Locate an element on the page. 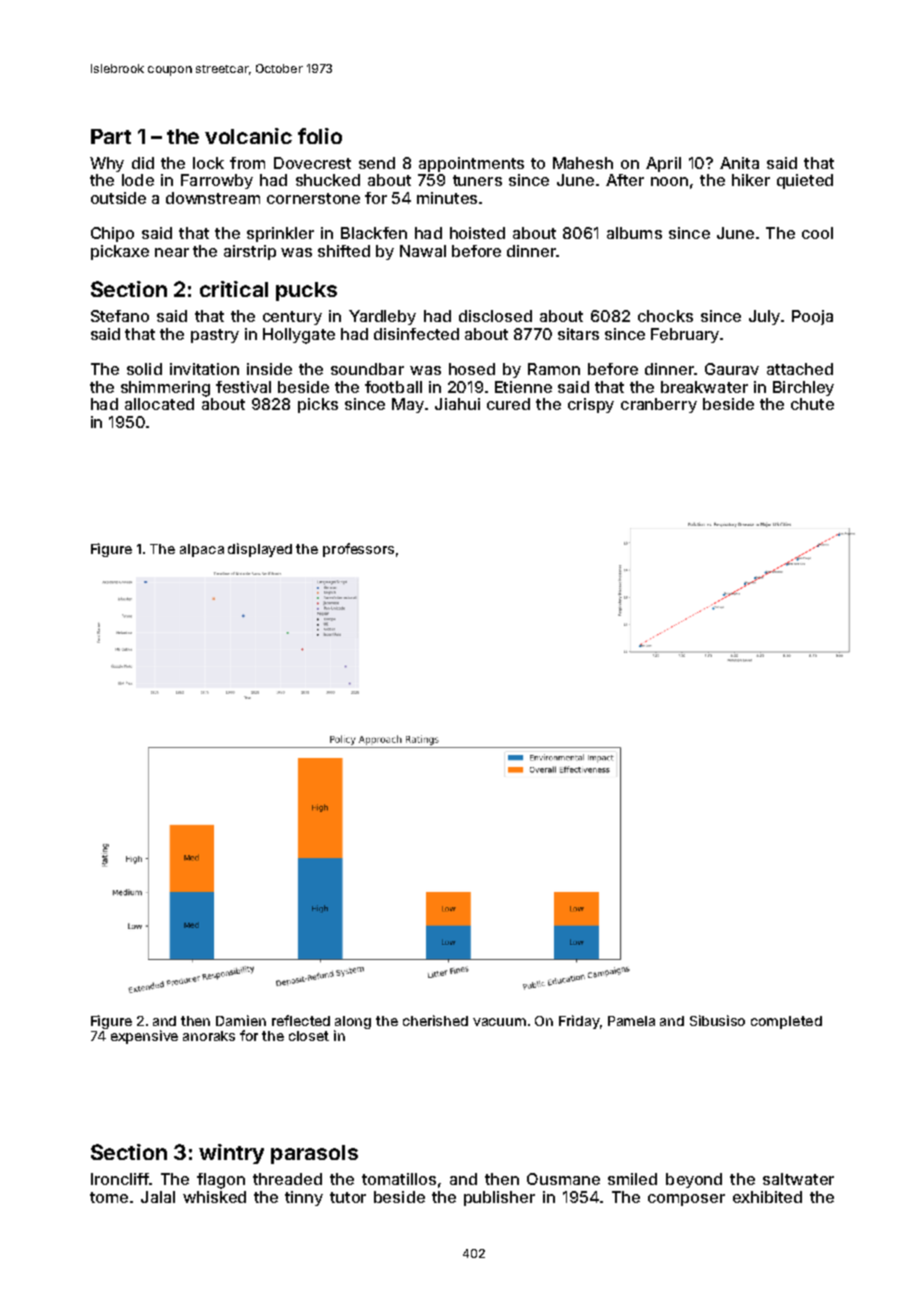 Image resolution: width=924 pixels, height=1308 pixels. alpaca is located at coordinates (202, 550).
